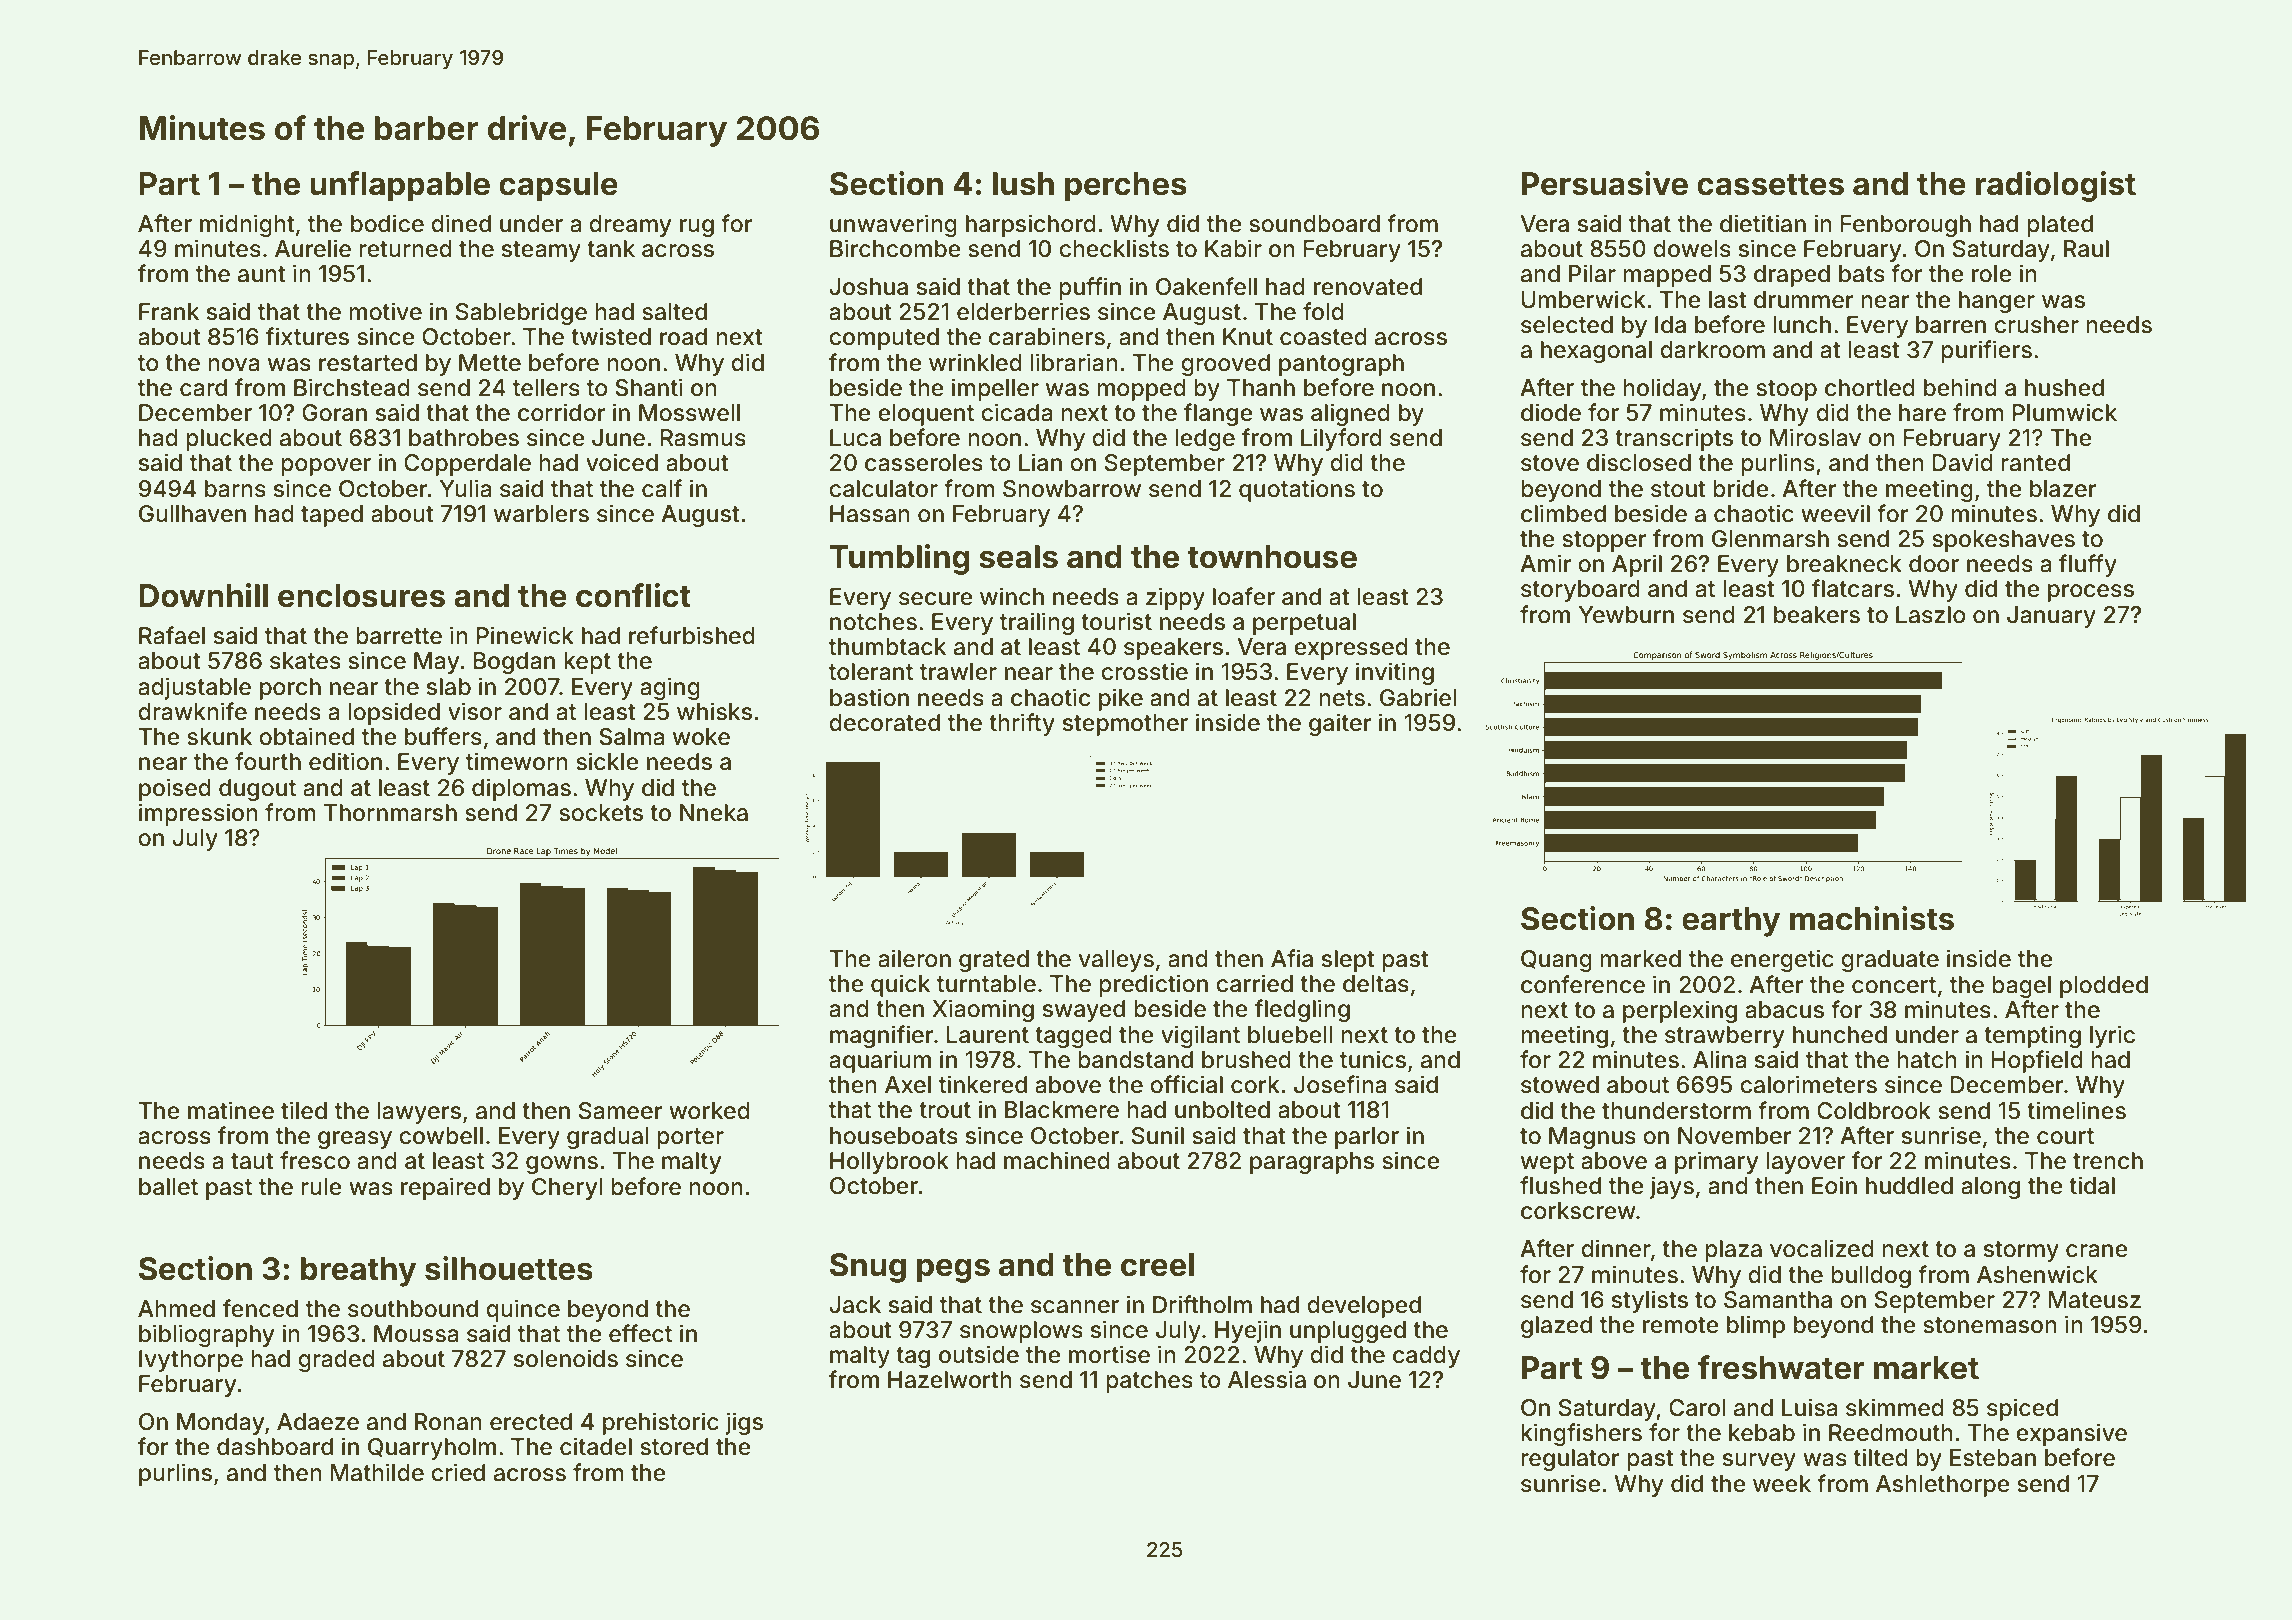 Image resolution: width=2292 pixels, height=1620 pixels. What do you see at coordinates (1605, 183) in the page?
I see `Persuasive` at bounding box center [1605, 183].
